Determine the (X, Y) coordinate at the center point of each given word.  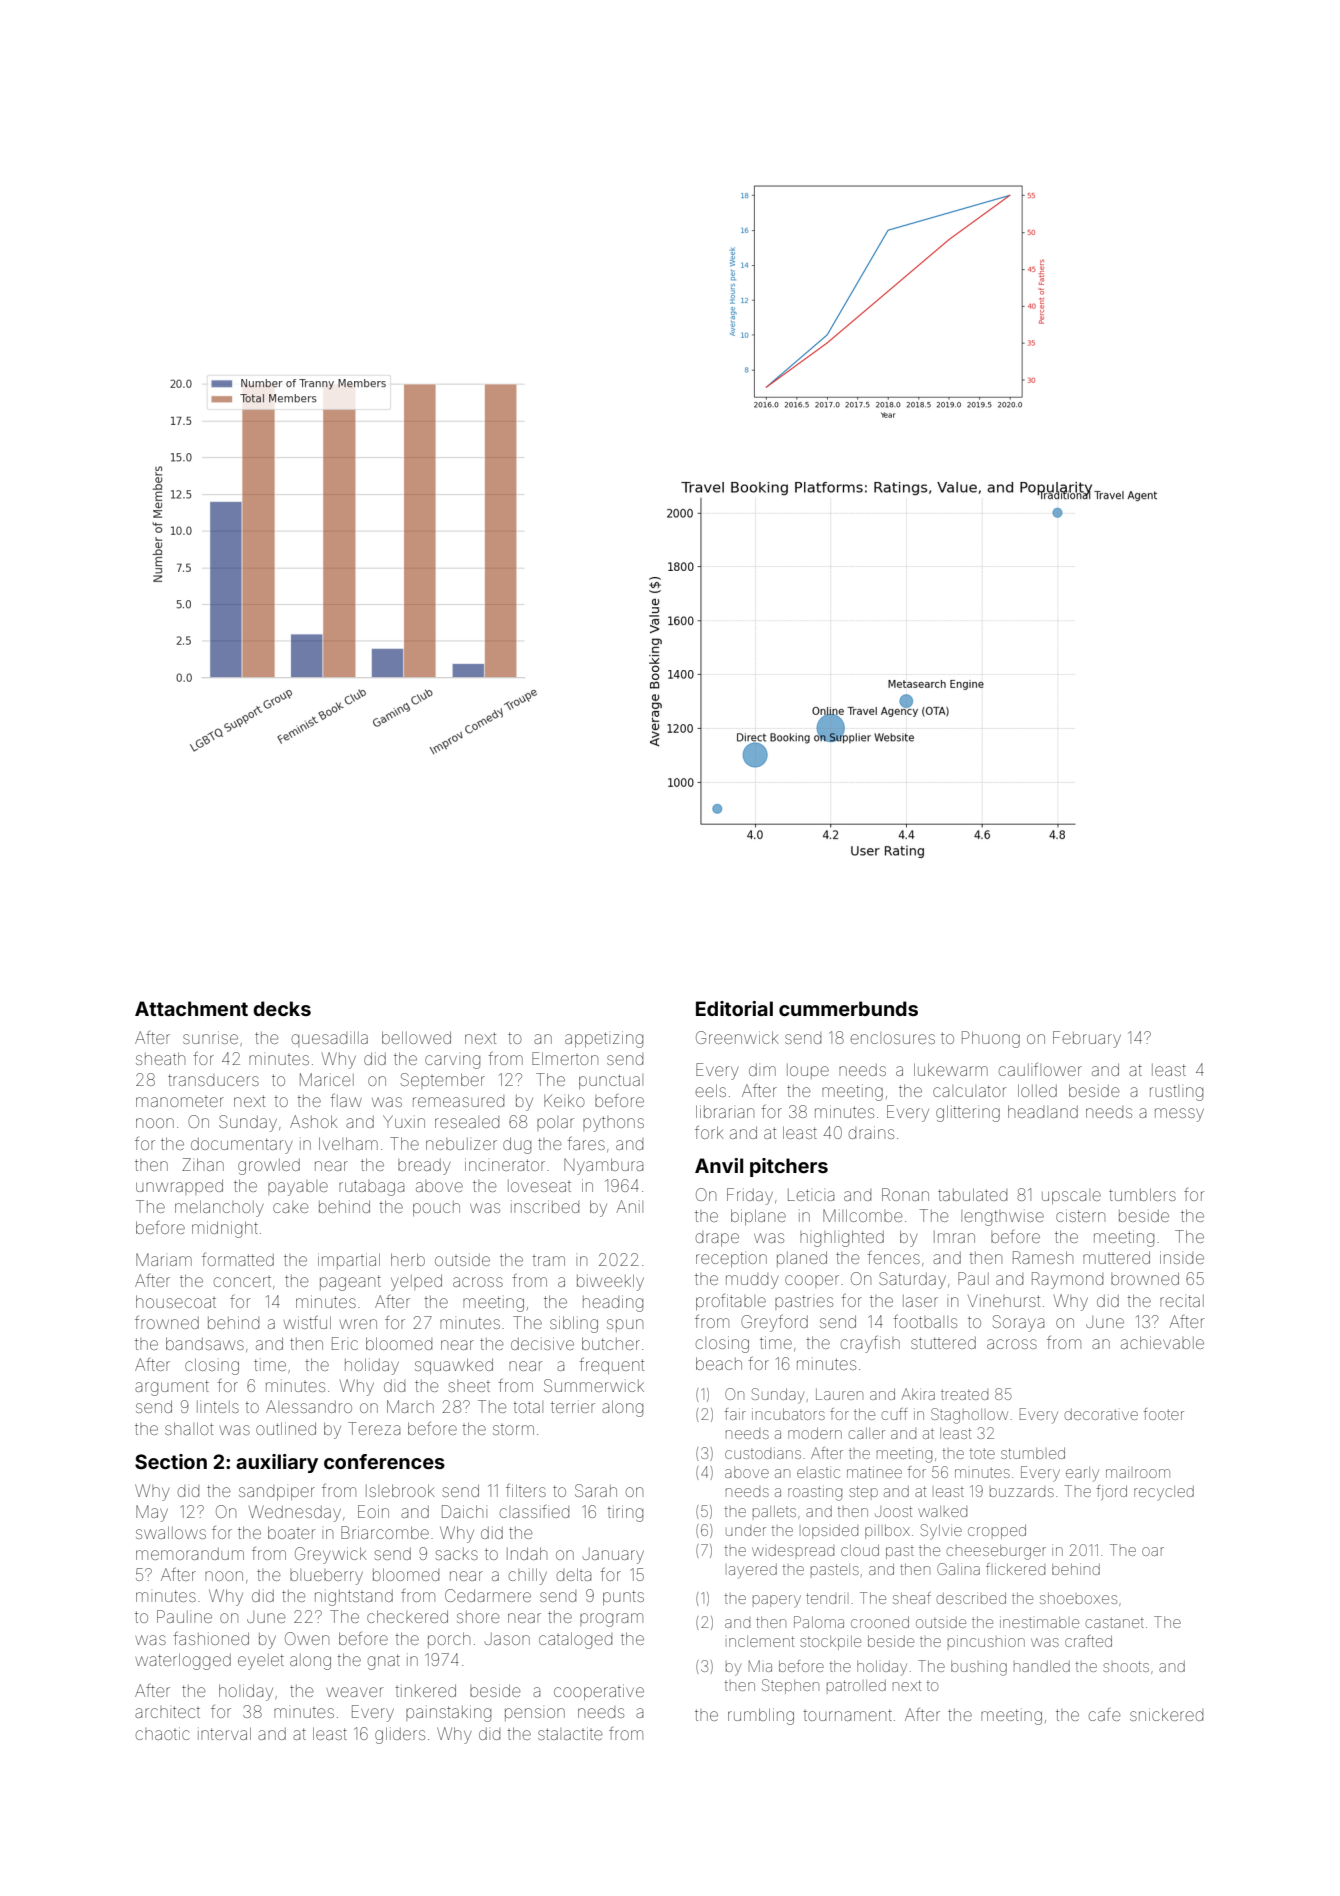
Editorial (734, 1008)
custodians (763, 1453)
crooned (880, 1622)
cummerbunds (848, 1008)
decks (282, 1008)
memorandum (190, 1554)
